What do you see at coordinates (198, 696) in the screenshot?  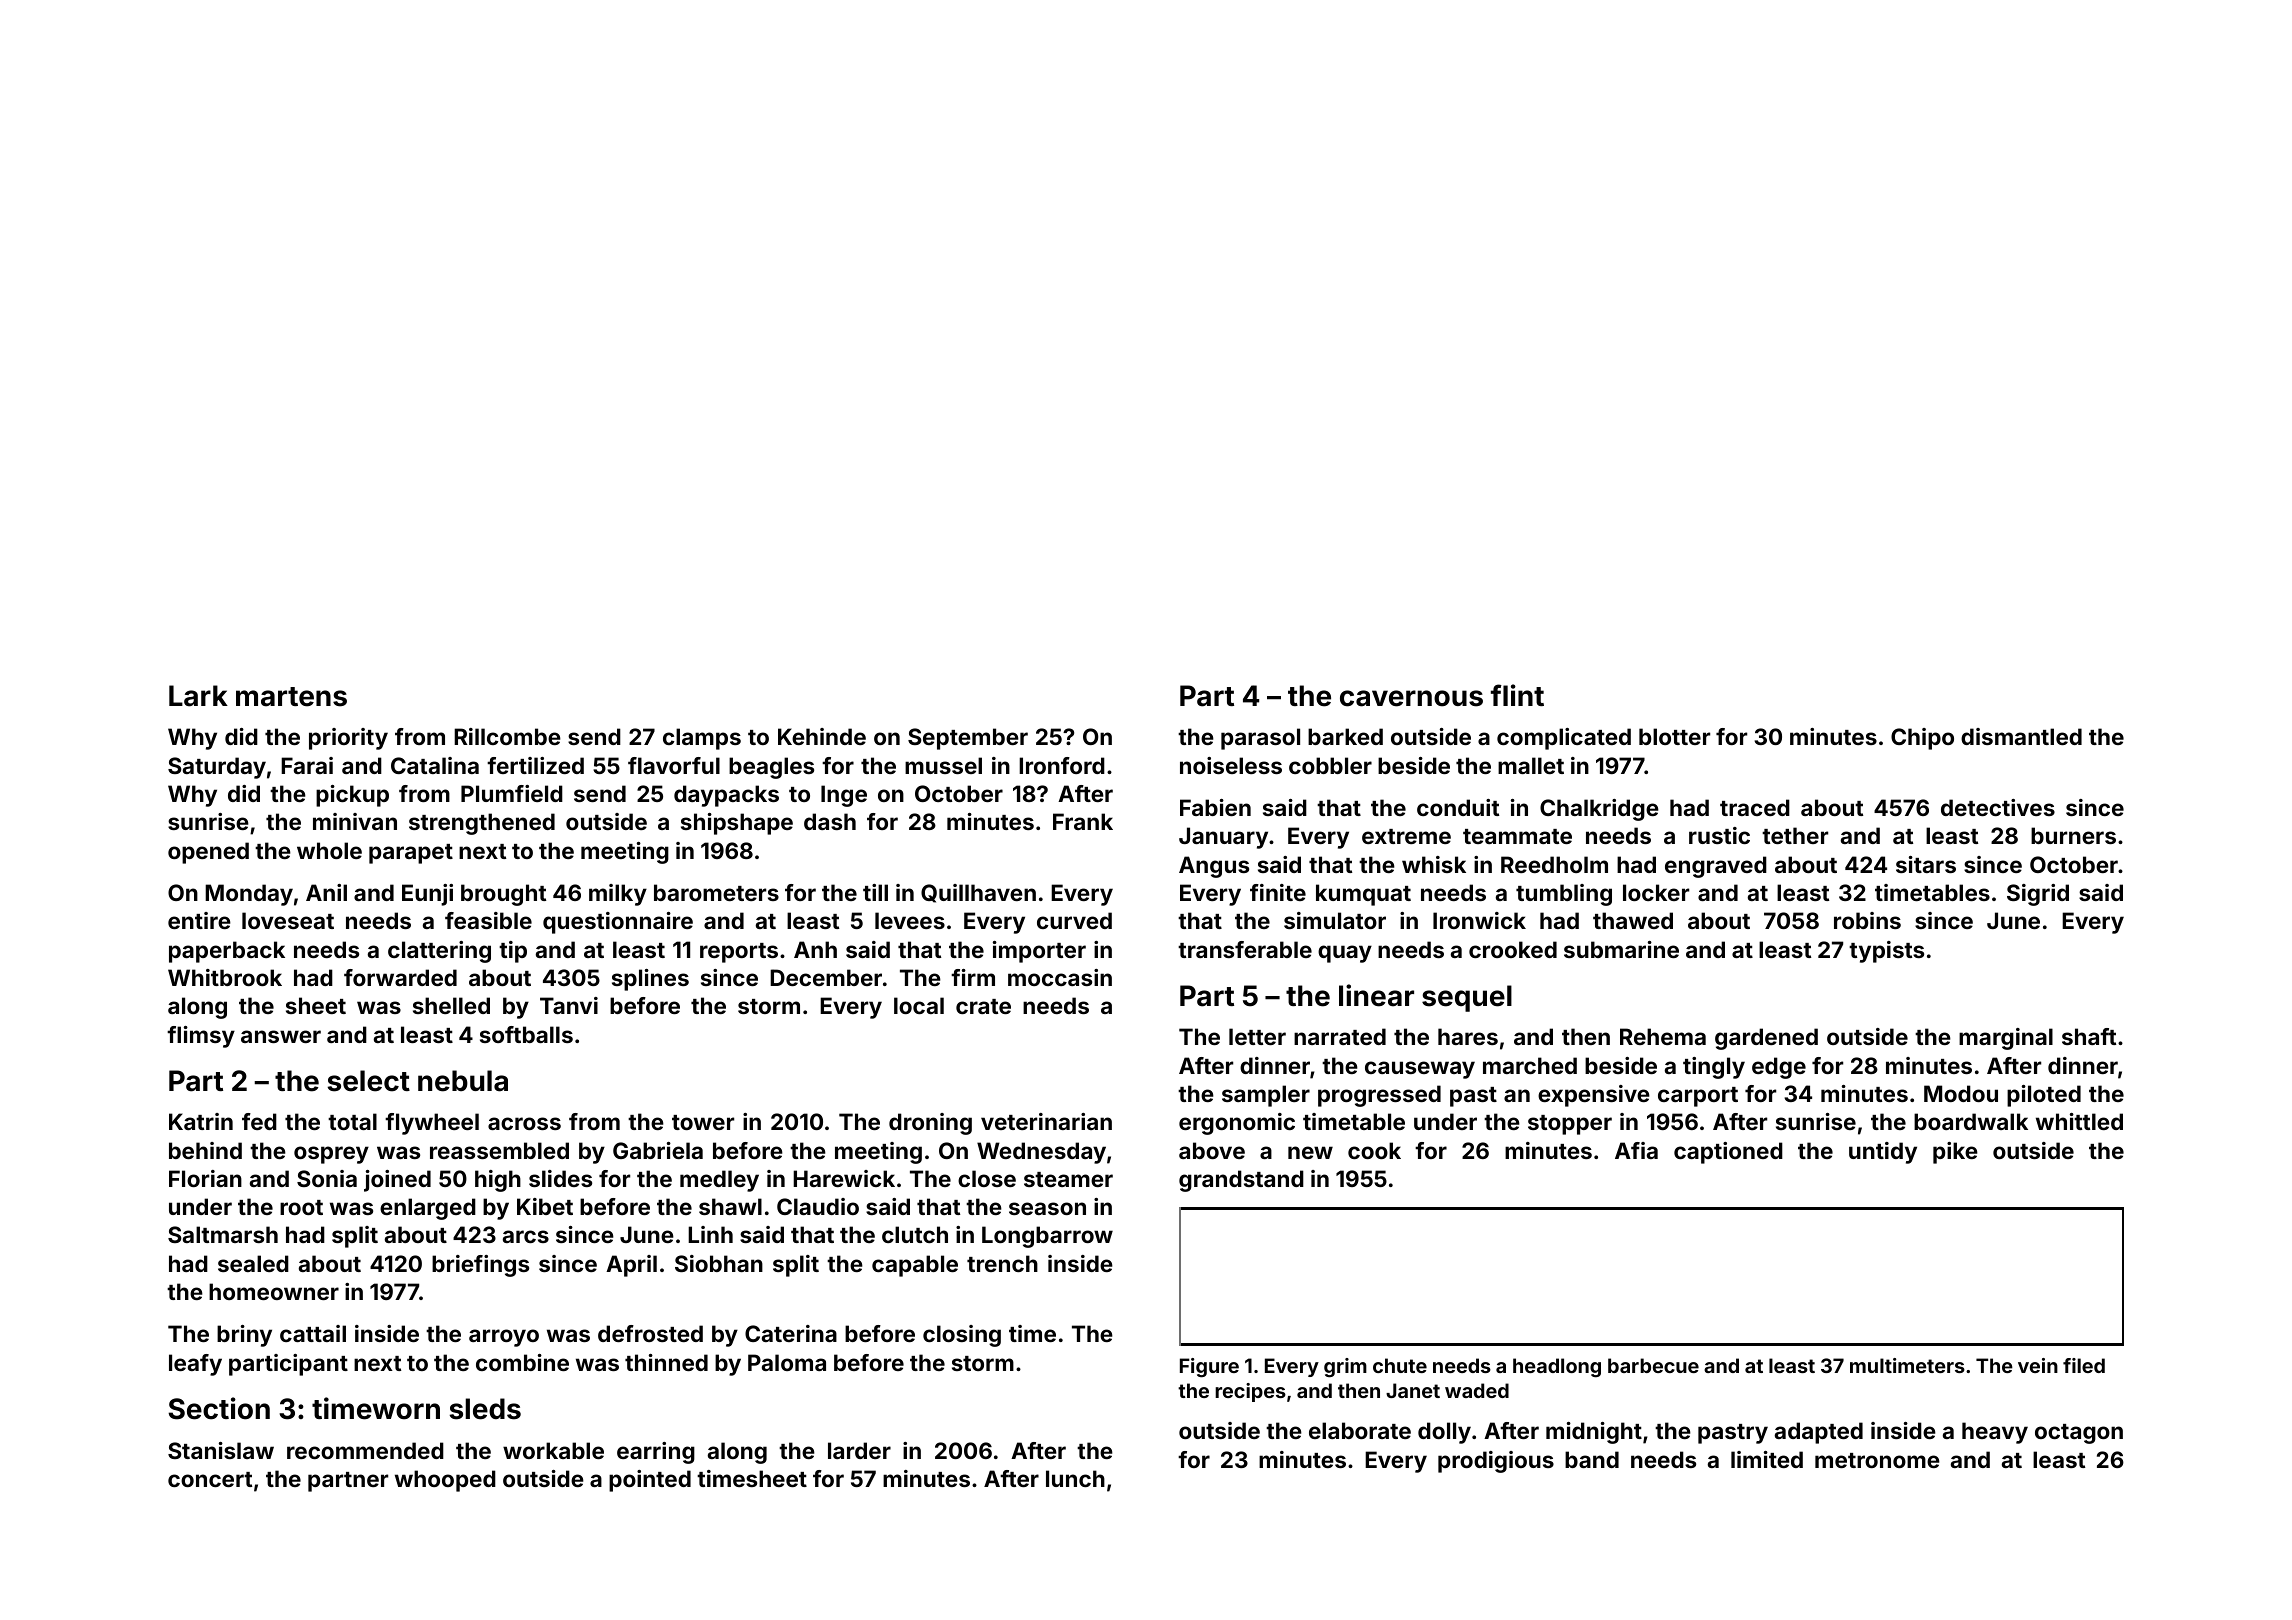 I see `Lark` at bounding box center [198, 696].
